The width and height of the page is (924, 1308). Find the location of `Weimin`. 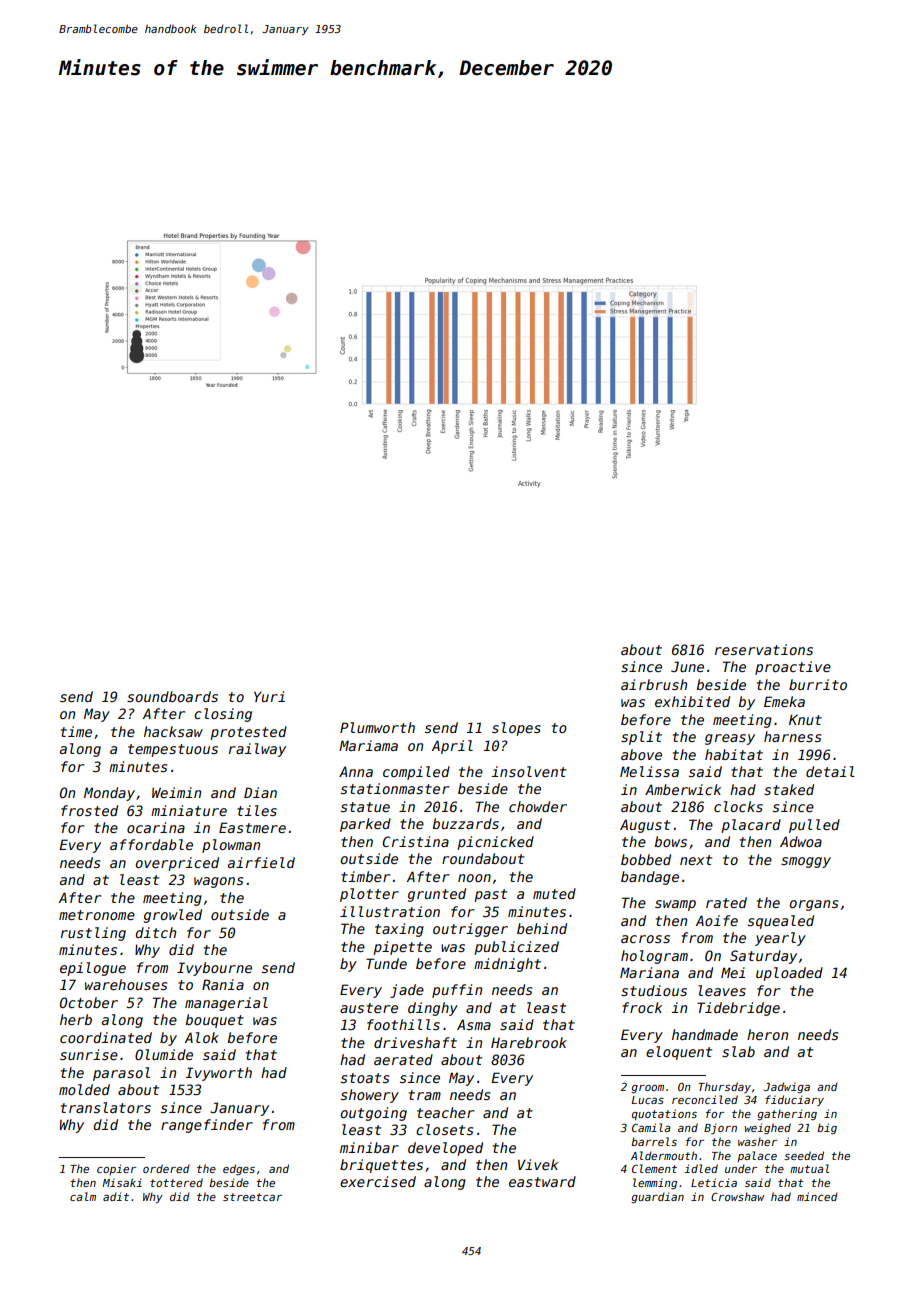

Weimin is located at coordinates (176, 792).
